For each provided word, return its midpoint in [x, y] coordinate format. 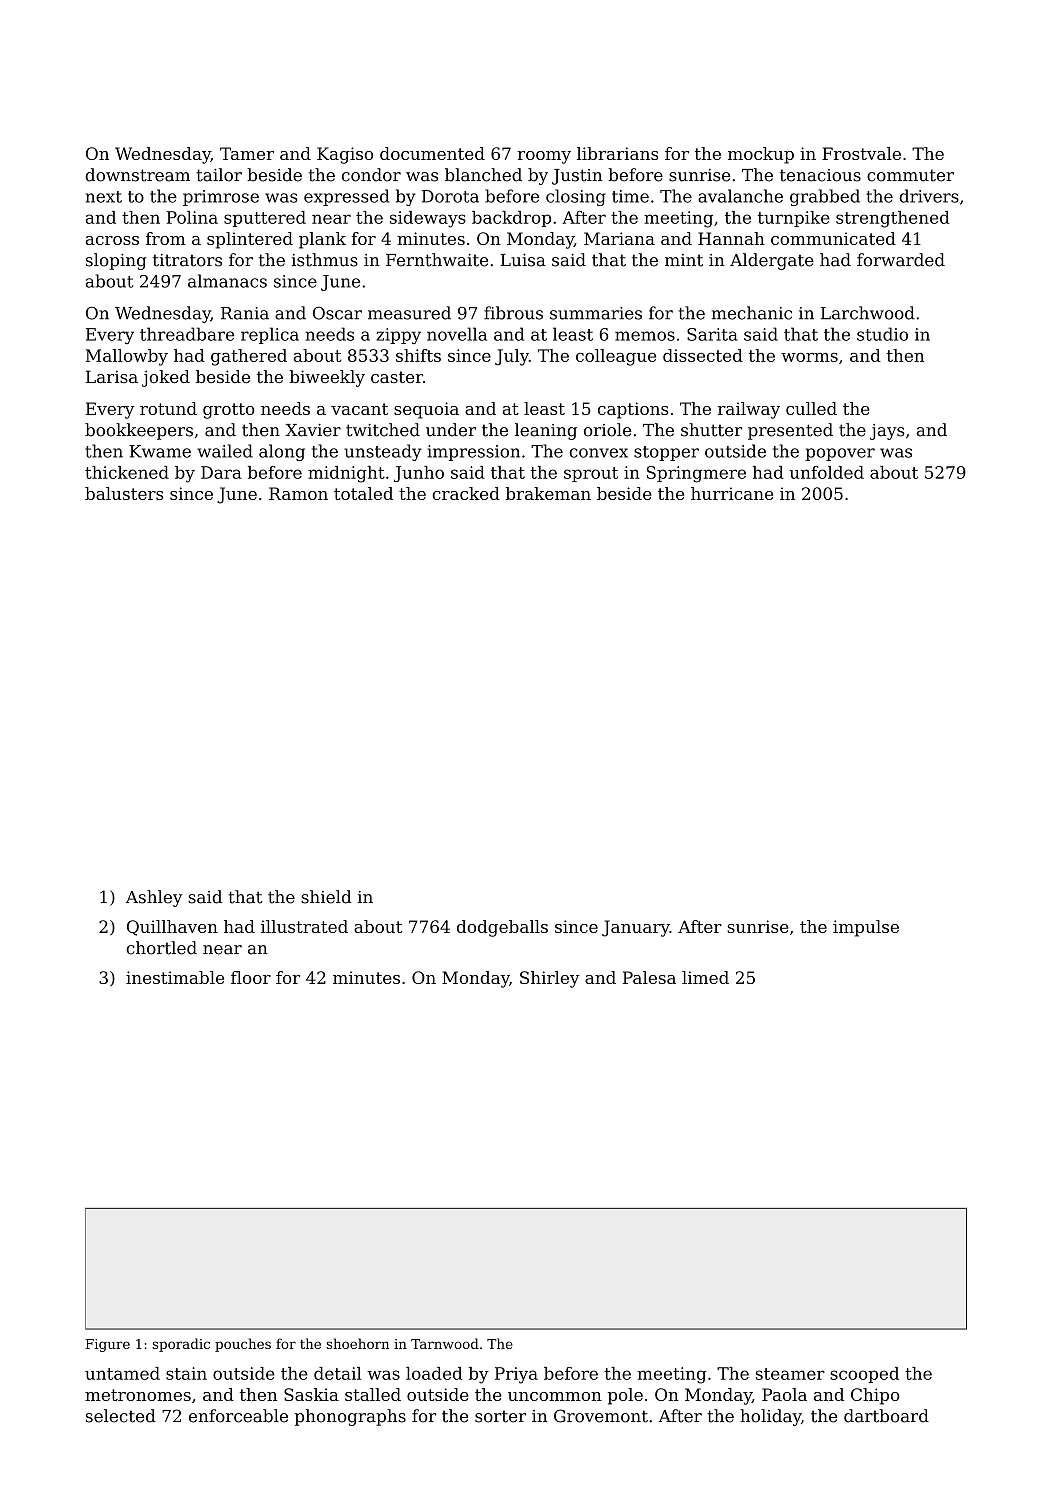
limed [705, 977]
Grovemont [601, 1416]
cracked [466, 493]
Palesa [649, 977]
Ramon [298, 493]
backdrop [511, 219]
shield [326, 897]
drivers [929, 196]
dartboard [886, 1416]
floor [251, 977]
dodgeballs [502, 928]
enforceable [238, 1416]
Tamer [247, 153]
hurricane [732, 493]
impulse [866, 928]
